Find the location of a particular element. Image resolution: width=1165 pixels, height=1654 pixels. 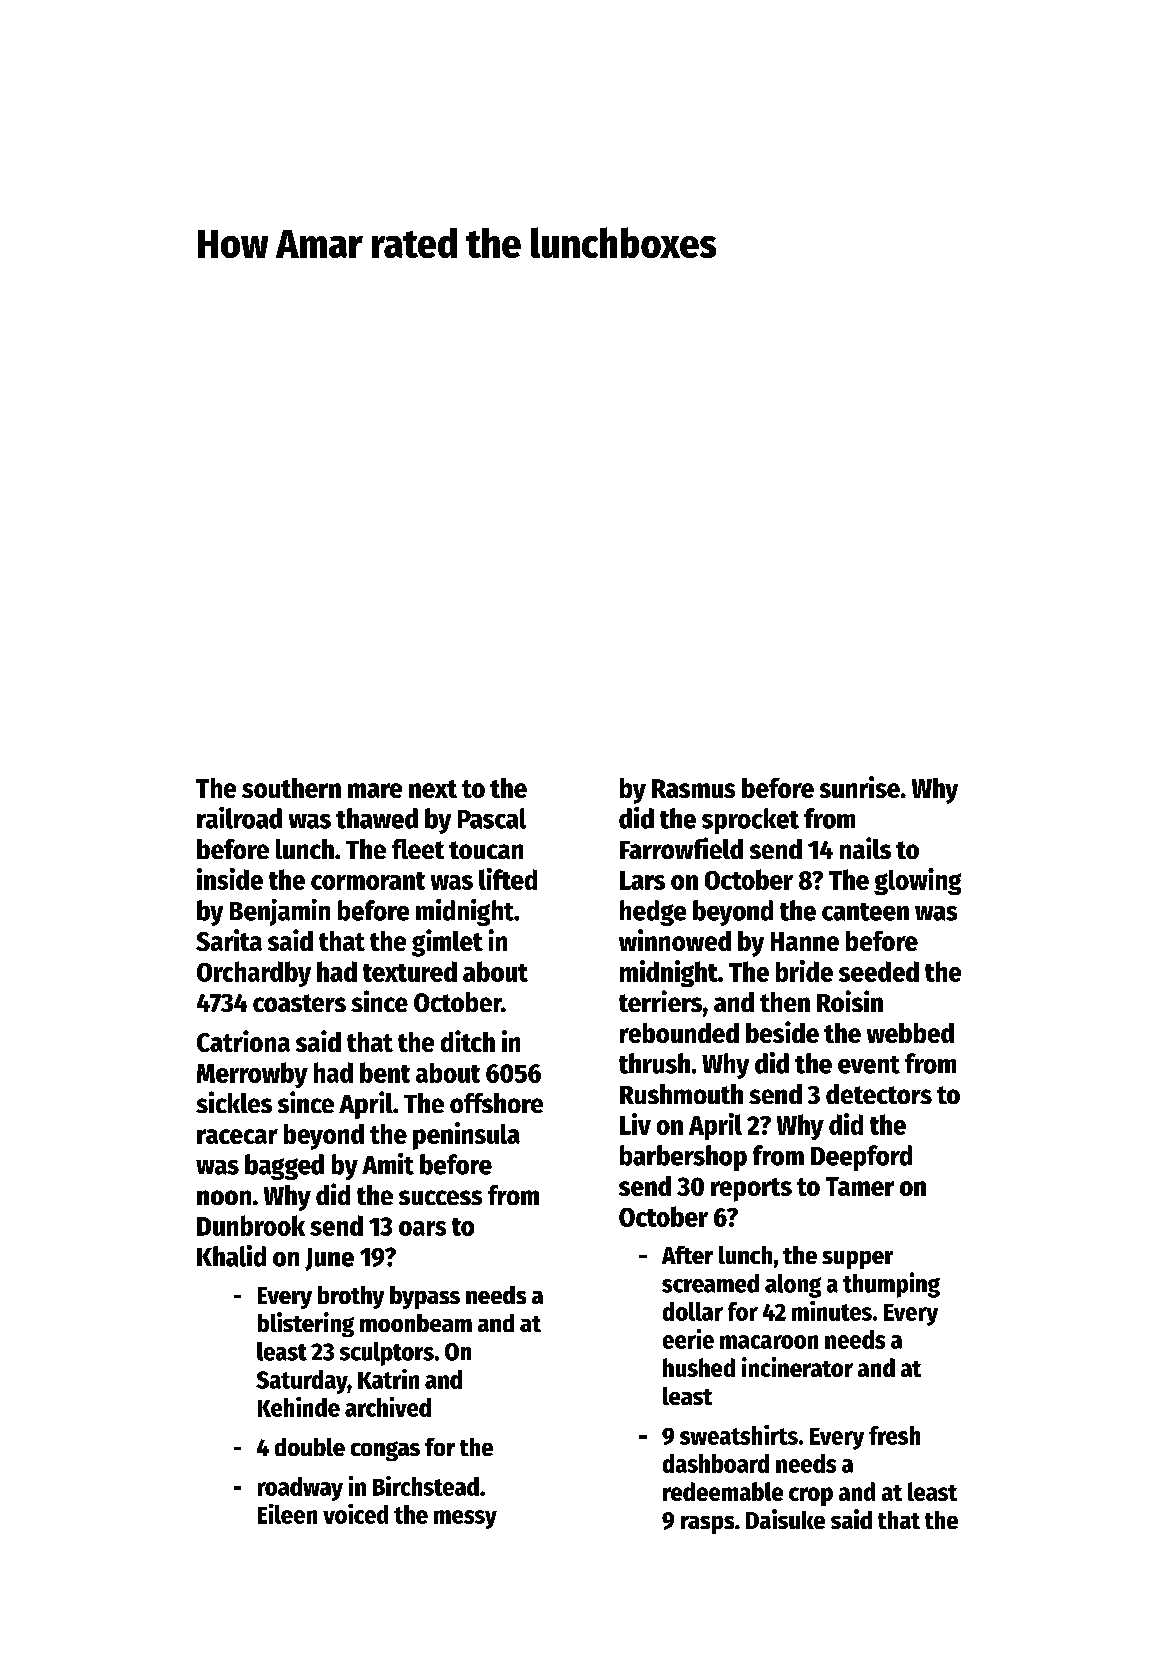

incinerator is located at coordinates (797, 1367).
